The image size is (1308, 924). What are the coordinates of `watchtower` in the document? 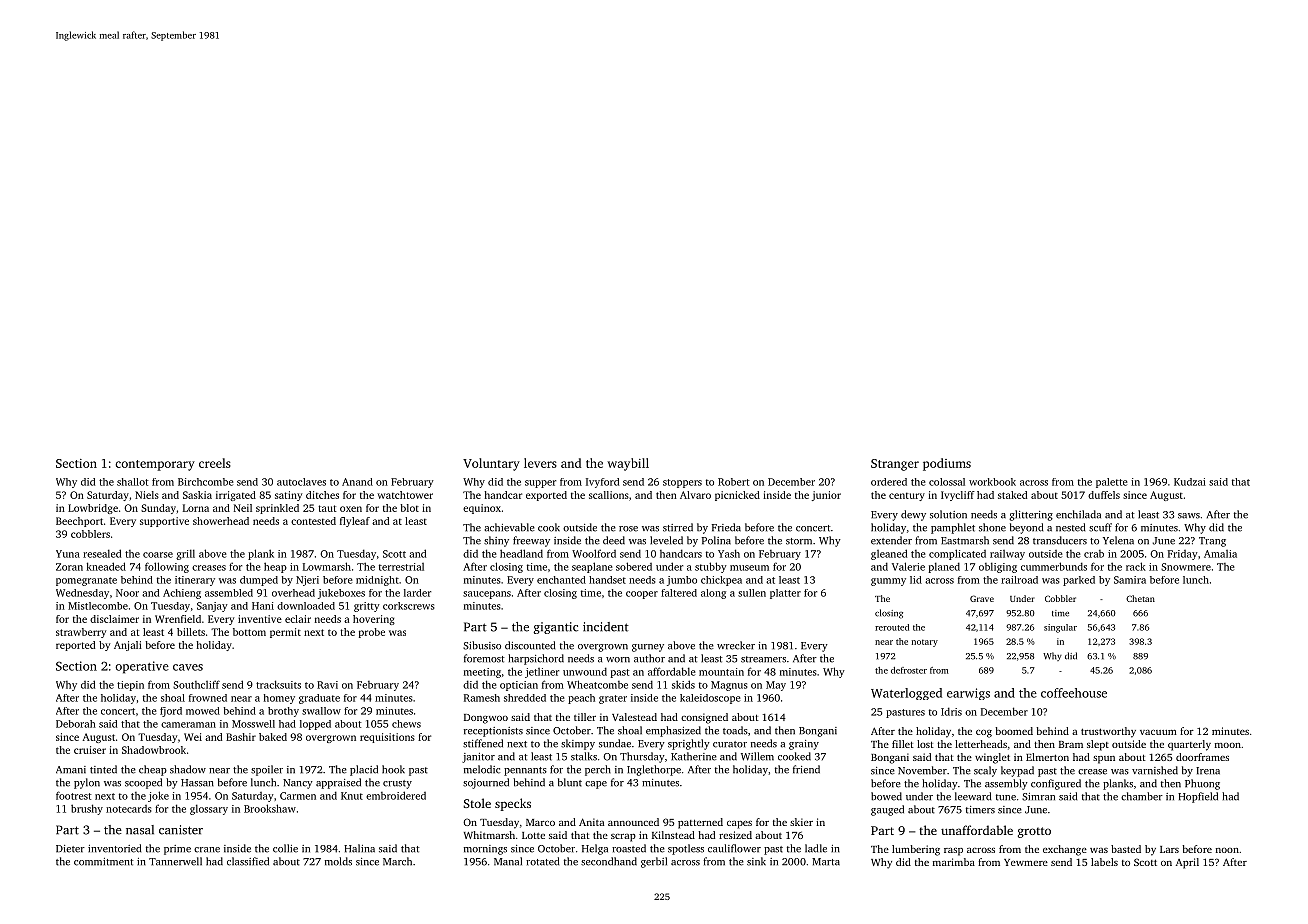 It's located at (405, 495).
